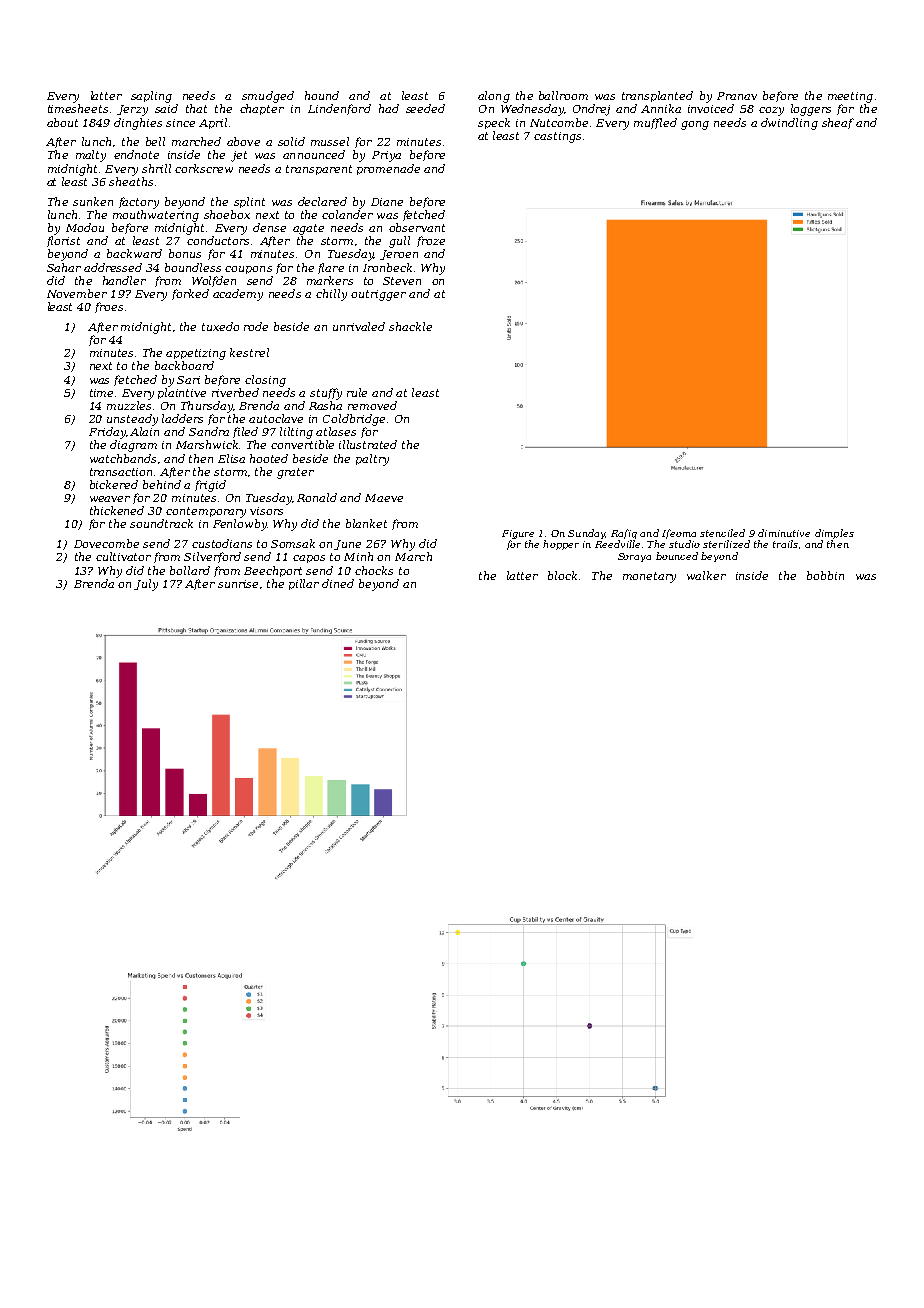 The width and height of the screenshot is (924, 1308). What do you see at coordinates (402, 281) in the screenshot?
I see `Steven` at bounding box center [402, 281].
